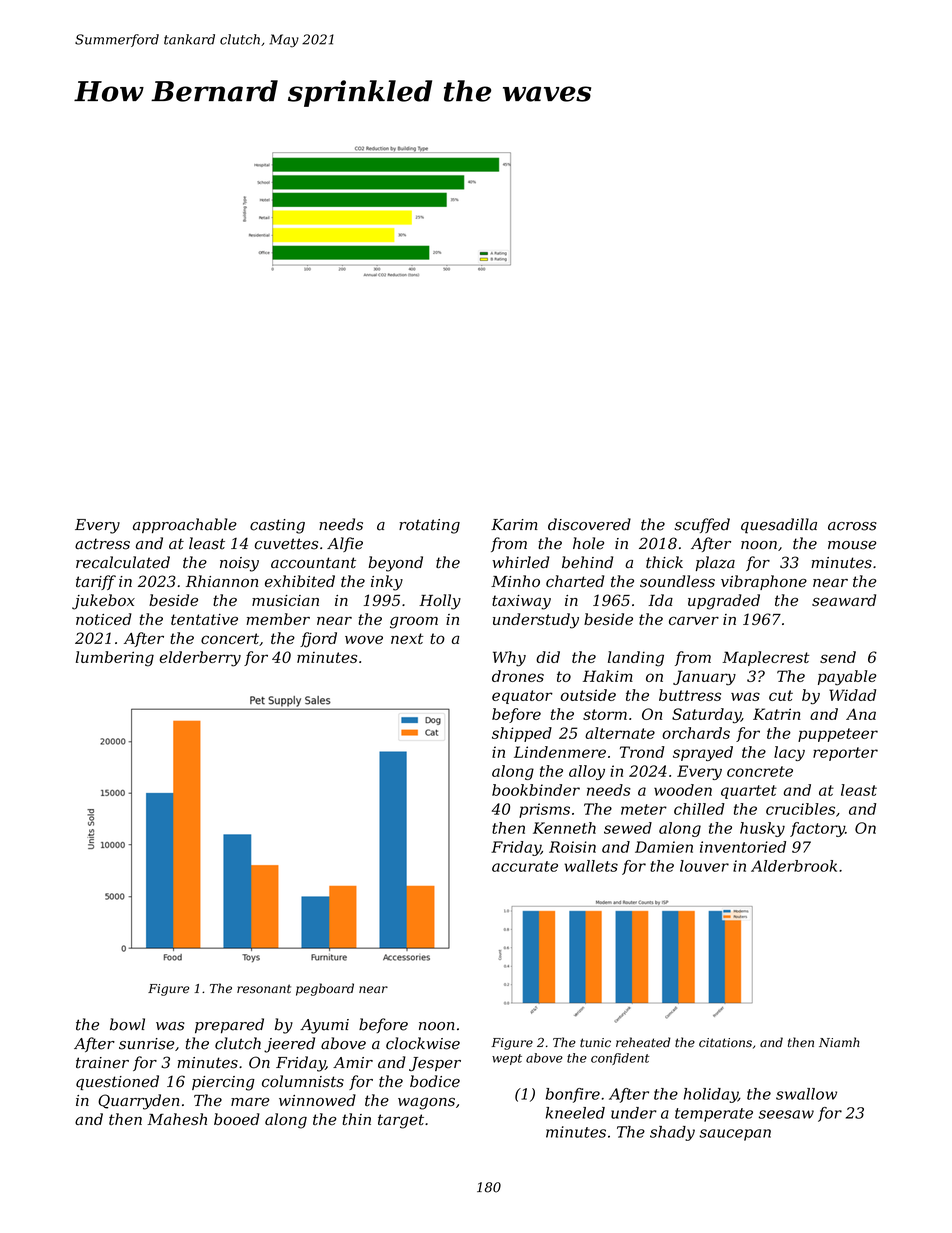 This document has height=1233, width=952. I want to click on swallow, so click(806, 1094).
